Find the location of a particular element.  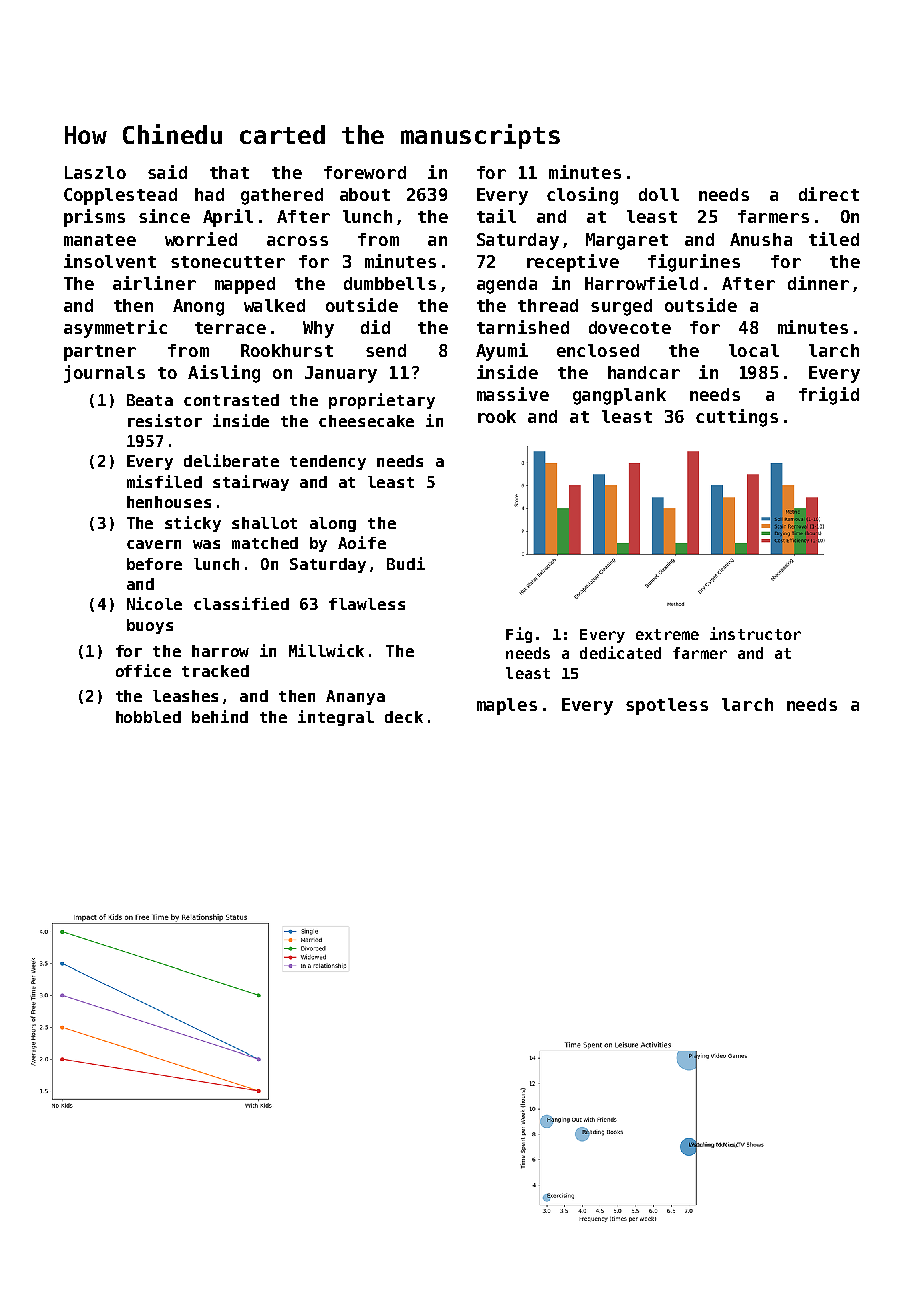

henhouses is located at coordinates (169, 502).
